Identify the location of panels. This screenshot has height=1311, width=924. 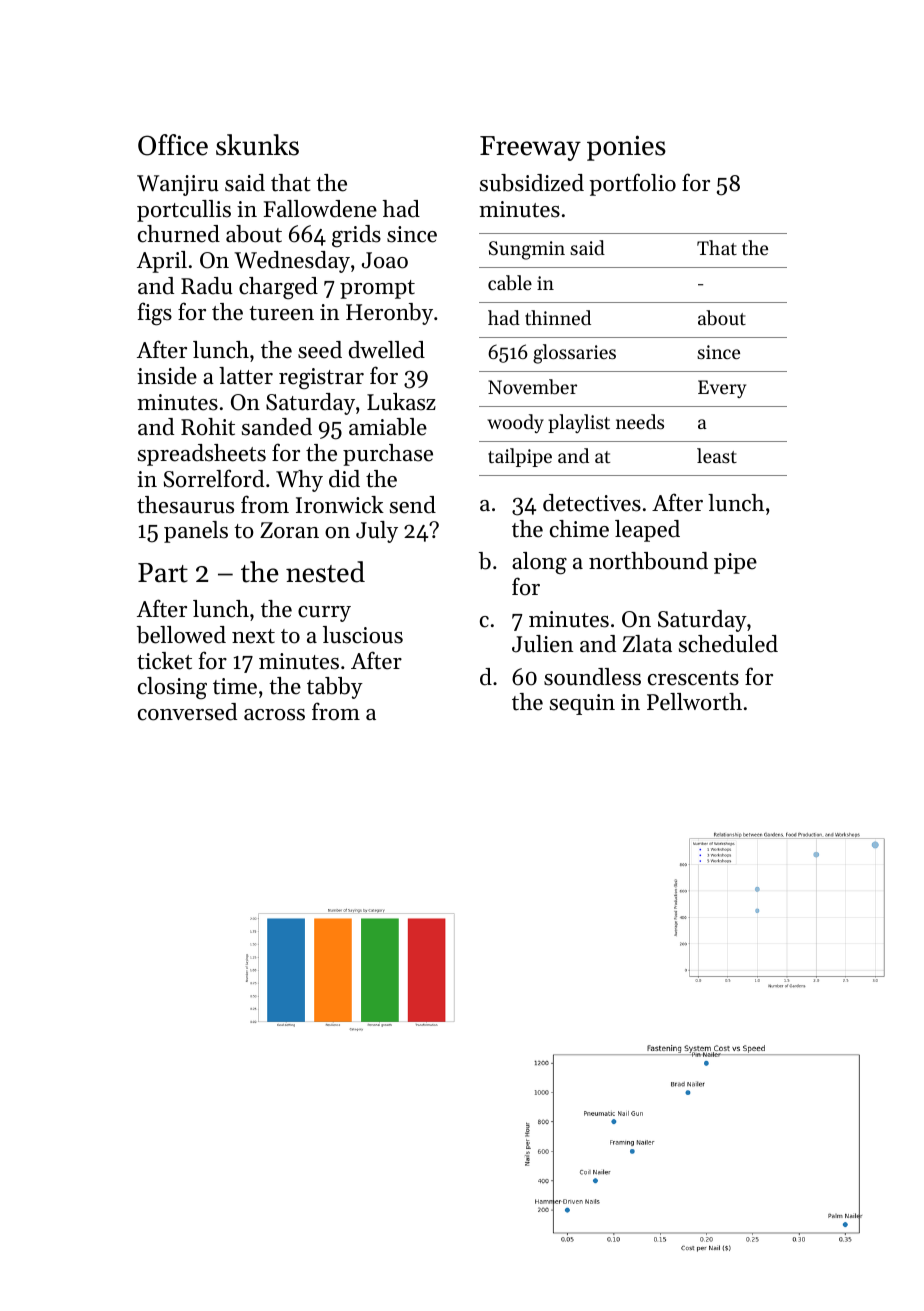
(196, 532).
